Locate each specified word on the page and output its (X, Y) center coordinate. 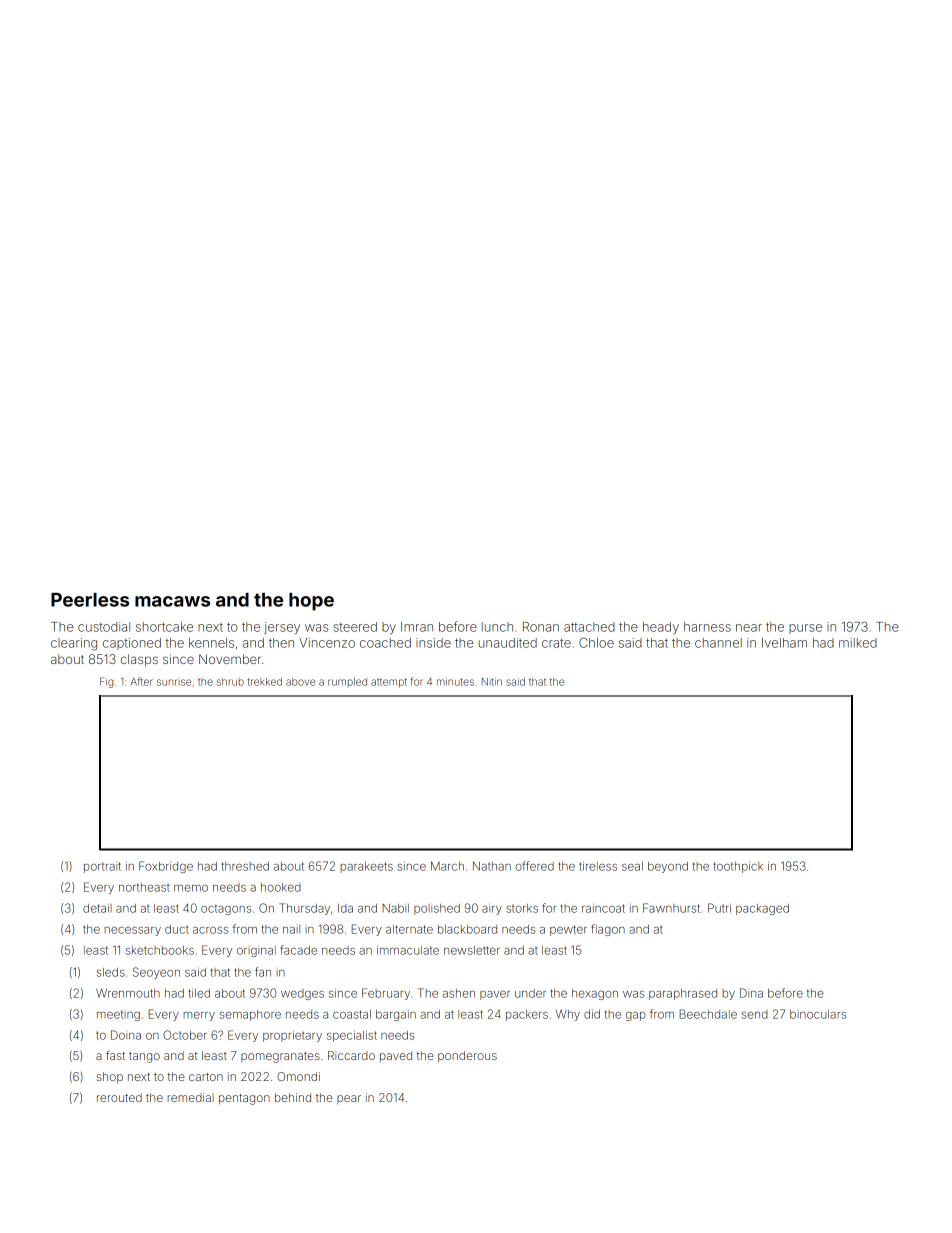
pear (349, 1099)
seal (632, 866)
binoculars (818, 1014)
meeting (118, 1015)
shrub (230, 682)
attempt (389, 683)
